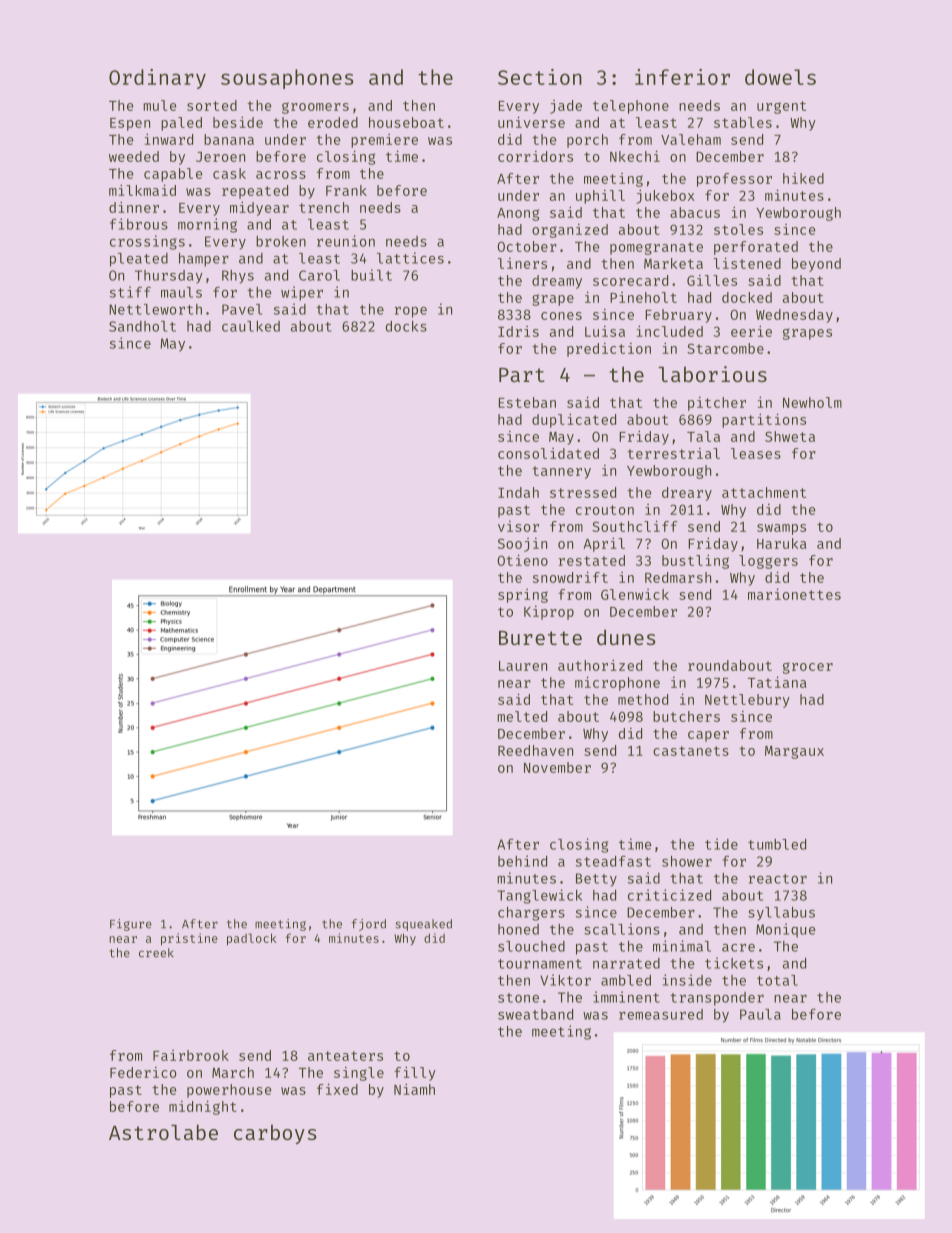  What do you see at coordinates (523, 666) in the document?
I see `Lauren` at bounding box center [523, 666].
